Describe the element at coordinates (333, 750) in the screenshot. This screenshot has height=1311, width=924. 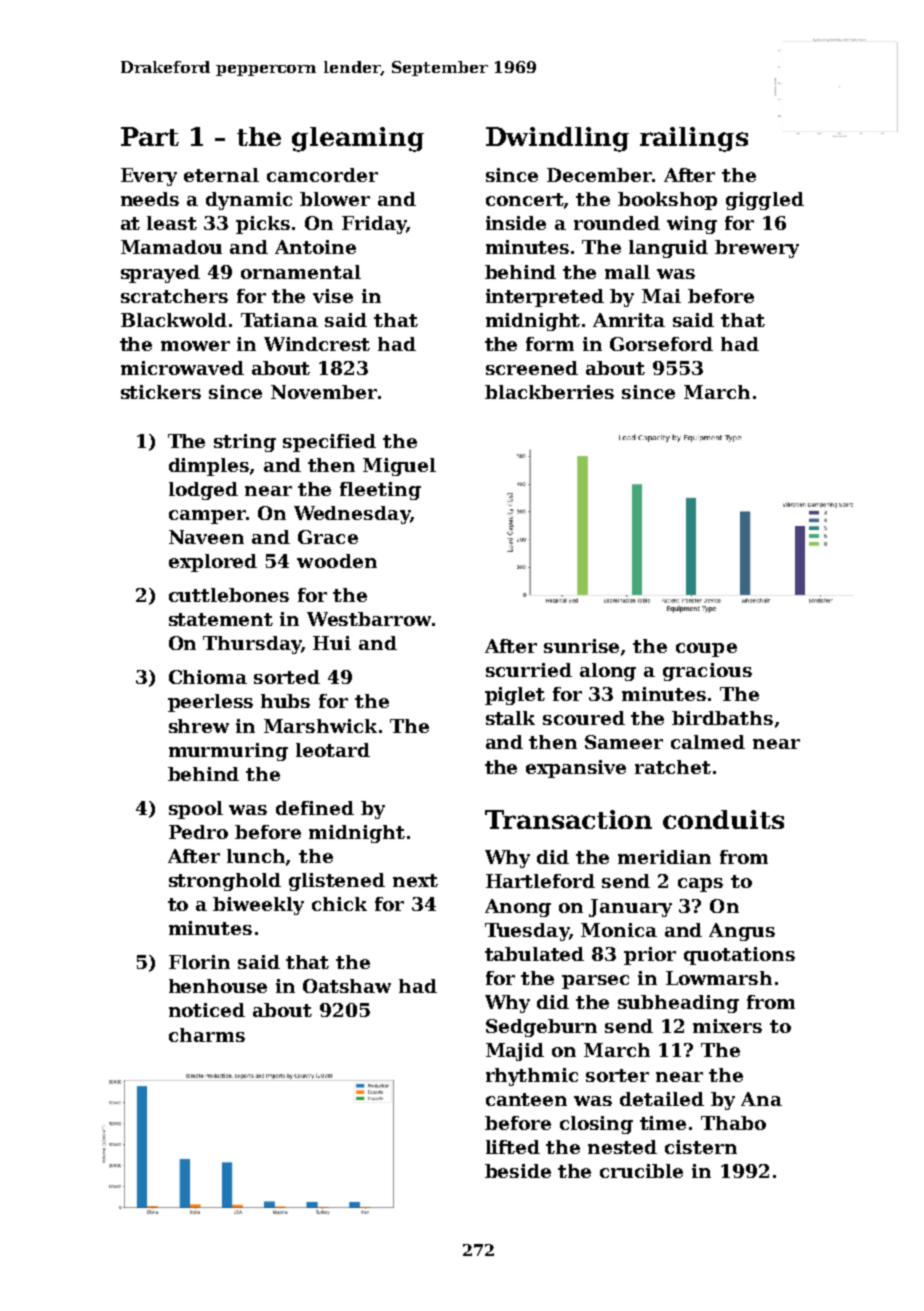
I see `leotard` at that location.
